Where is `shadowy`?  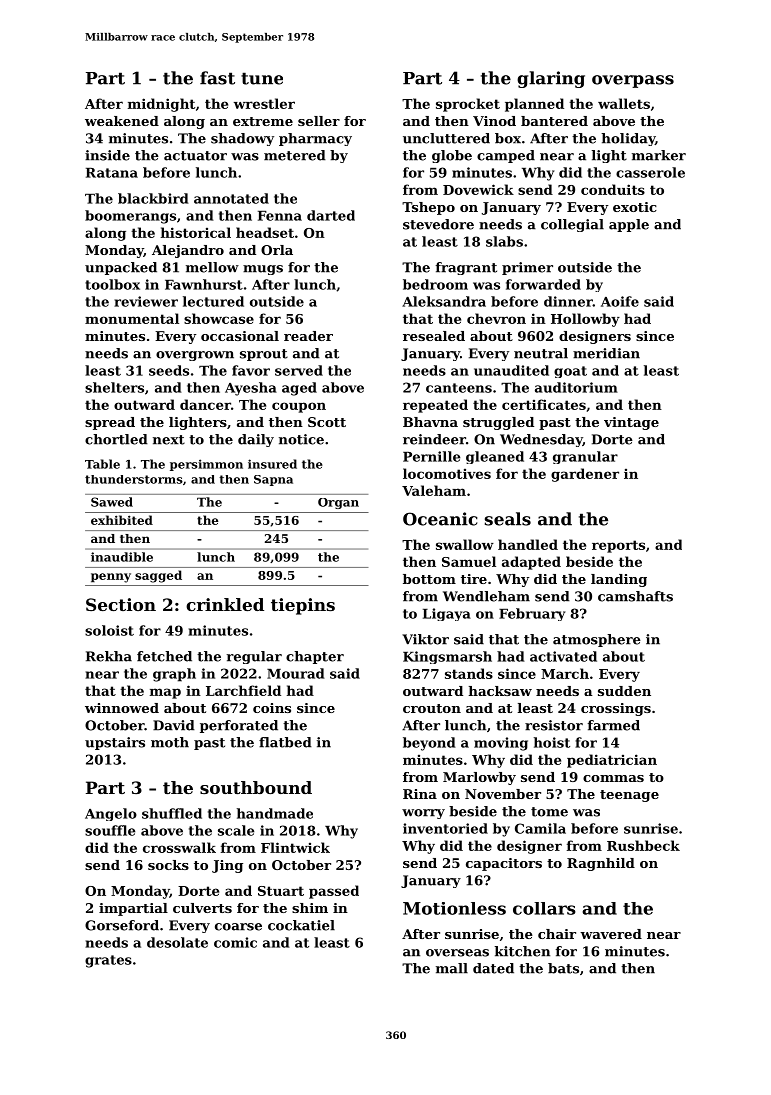
shadowy is located at coordinates (242, 139).
